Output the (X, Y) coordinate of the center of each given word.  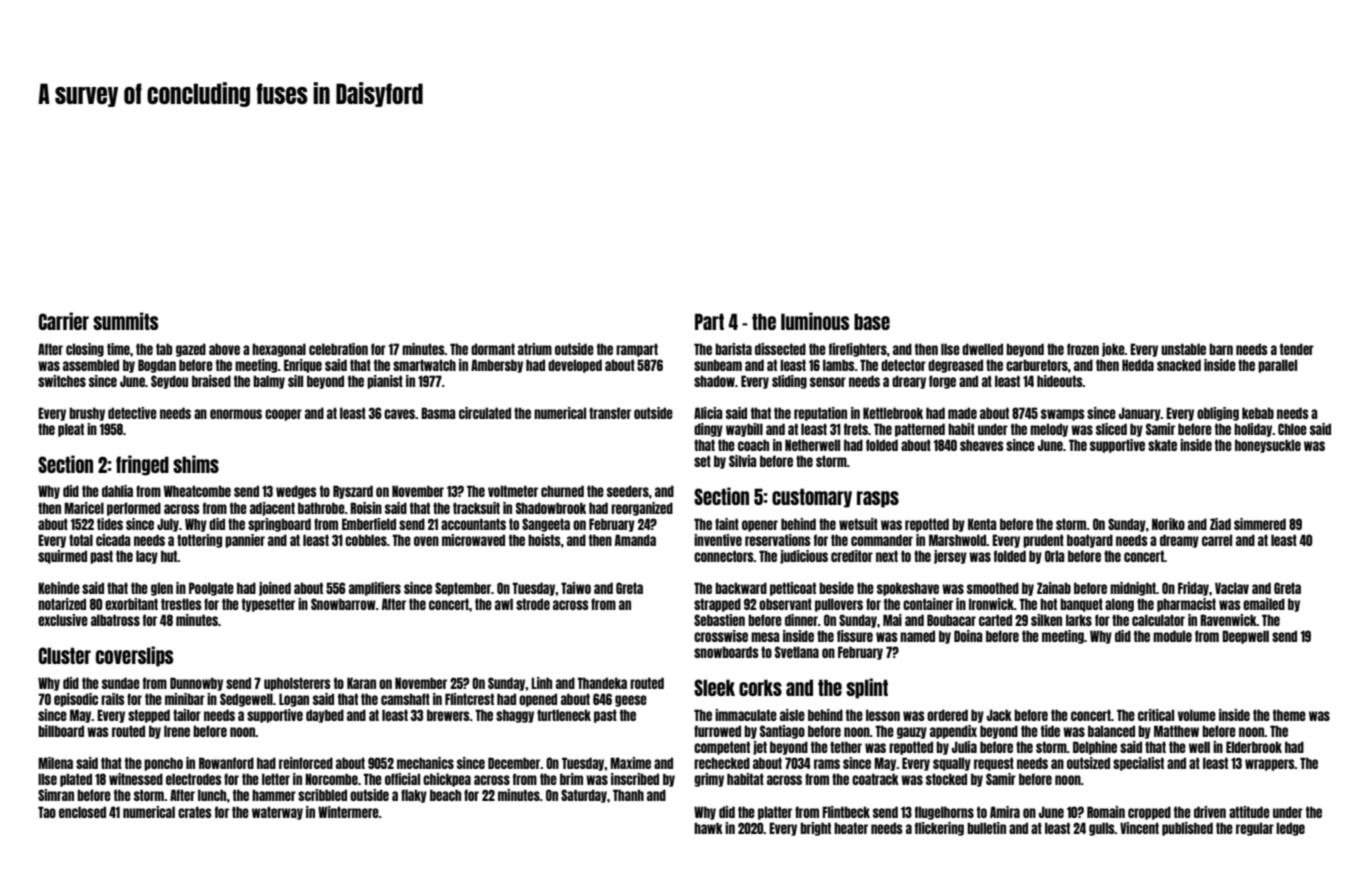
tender (1297, 349)
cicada (113, 540)
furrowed (717, 731)
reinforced (306, 763)
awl (504, 604)
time (118, 349)
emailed (1264, 604)
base (872, 321)
